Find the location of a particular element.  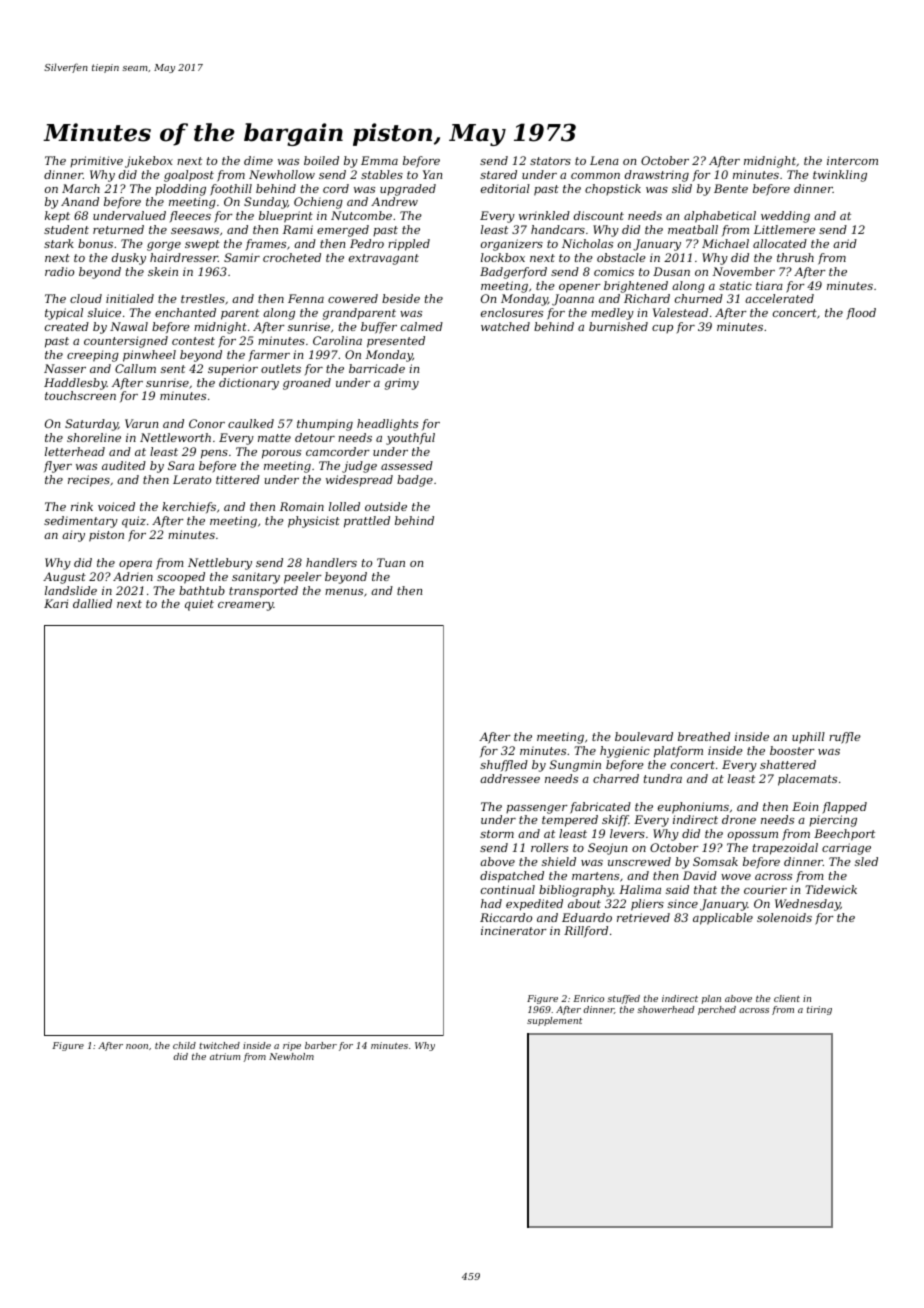

Tuan is located at coordinates (391, 562).
